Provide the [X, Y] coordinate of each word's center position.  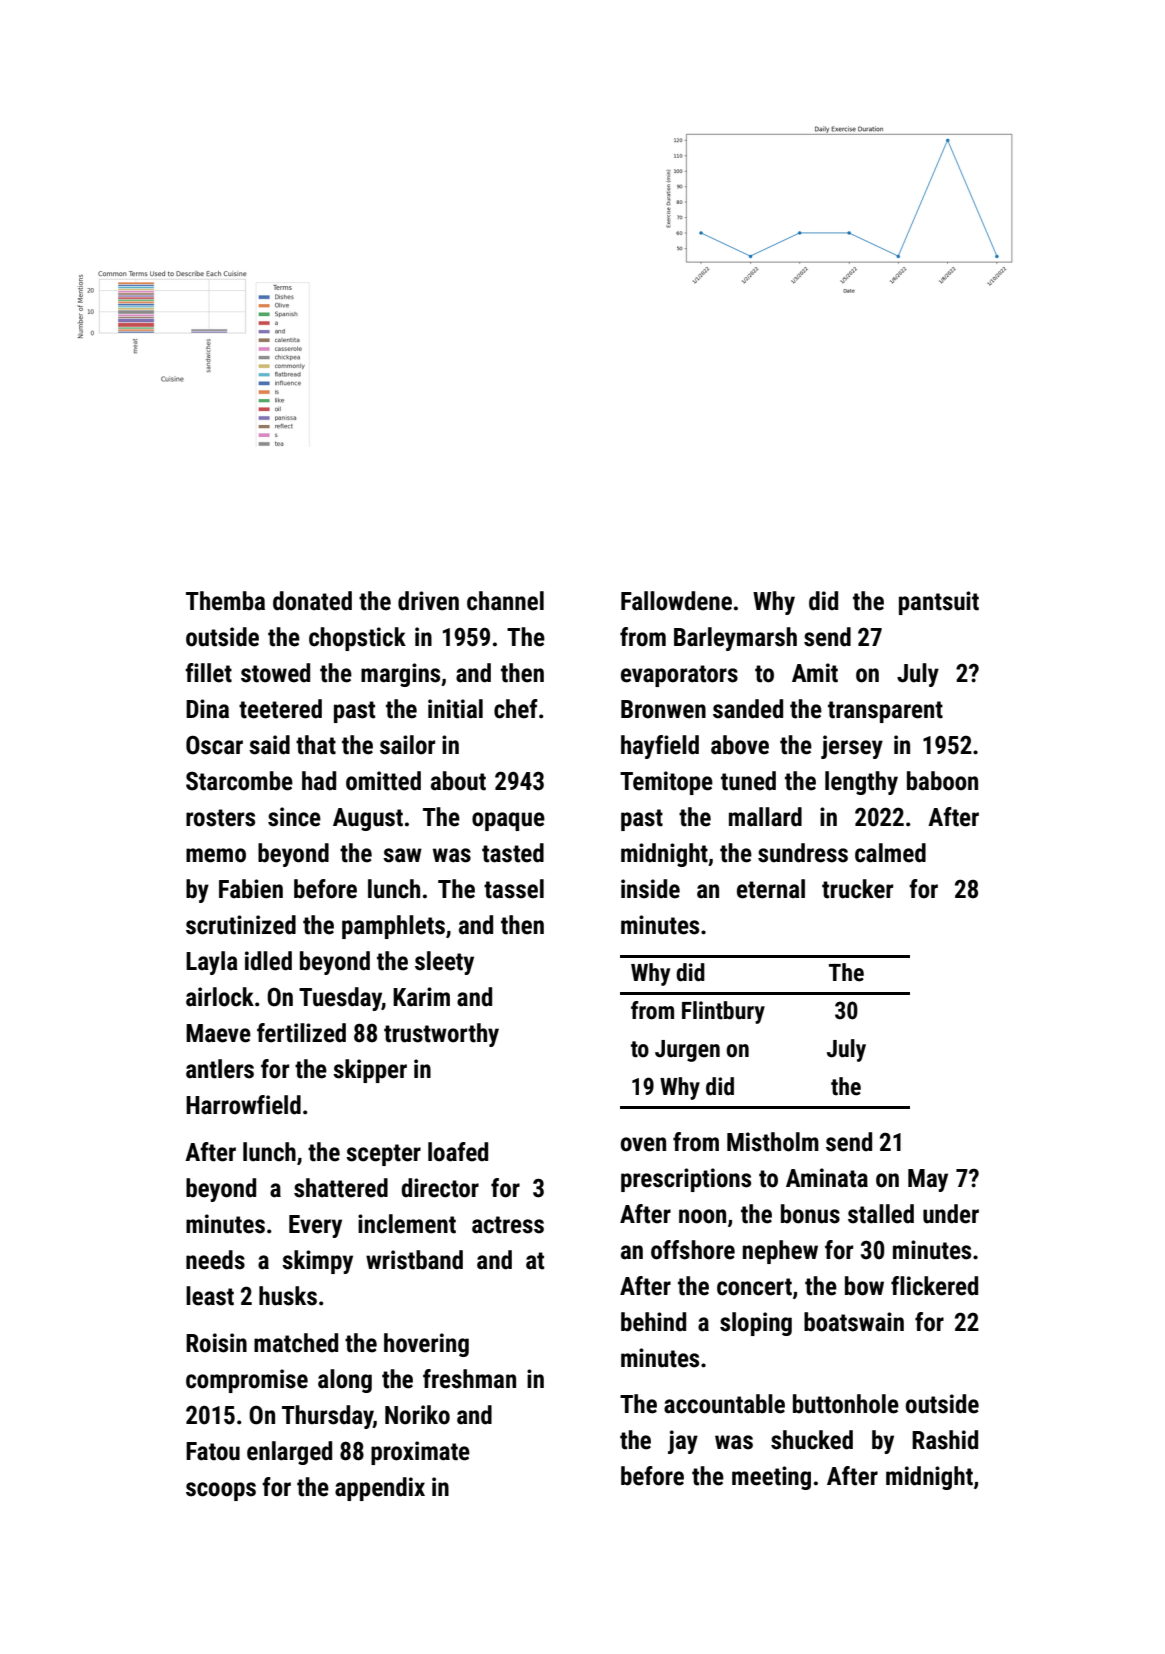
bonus [810, 1214]
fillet [208, 673]
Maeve [218, 1033]
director [440, 1188]
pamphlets [393, 927]
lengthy [861, 783]
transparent [885, 712]
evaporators [679, 676]
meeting [771, 1478]
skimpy [317, 1262]
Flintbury [723, 1012]
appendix [380, 1489]
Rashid [945, 1440]
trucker [857, 889]
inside [650, 889]
